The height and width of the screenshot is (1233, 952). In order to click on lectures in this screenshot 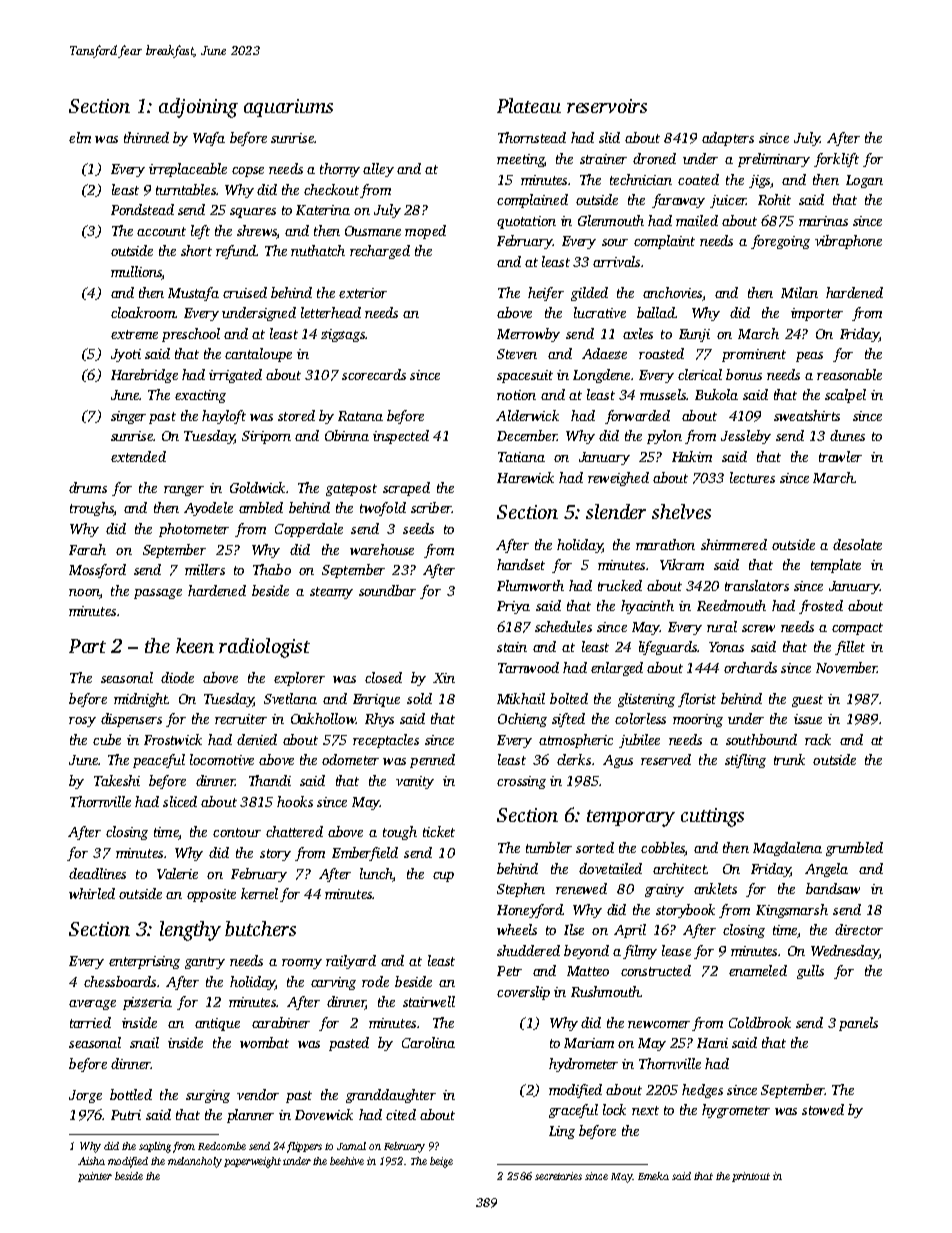, I will do `click(752, 477)`.
